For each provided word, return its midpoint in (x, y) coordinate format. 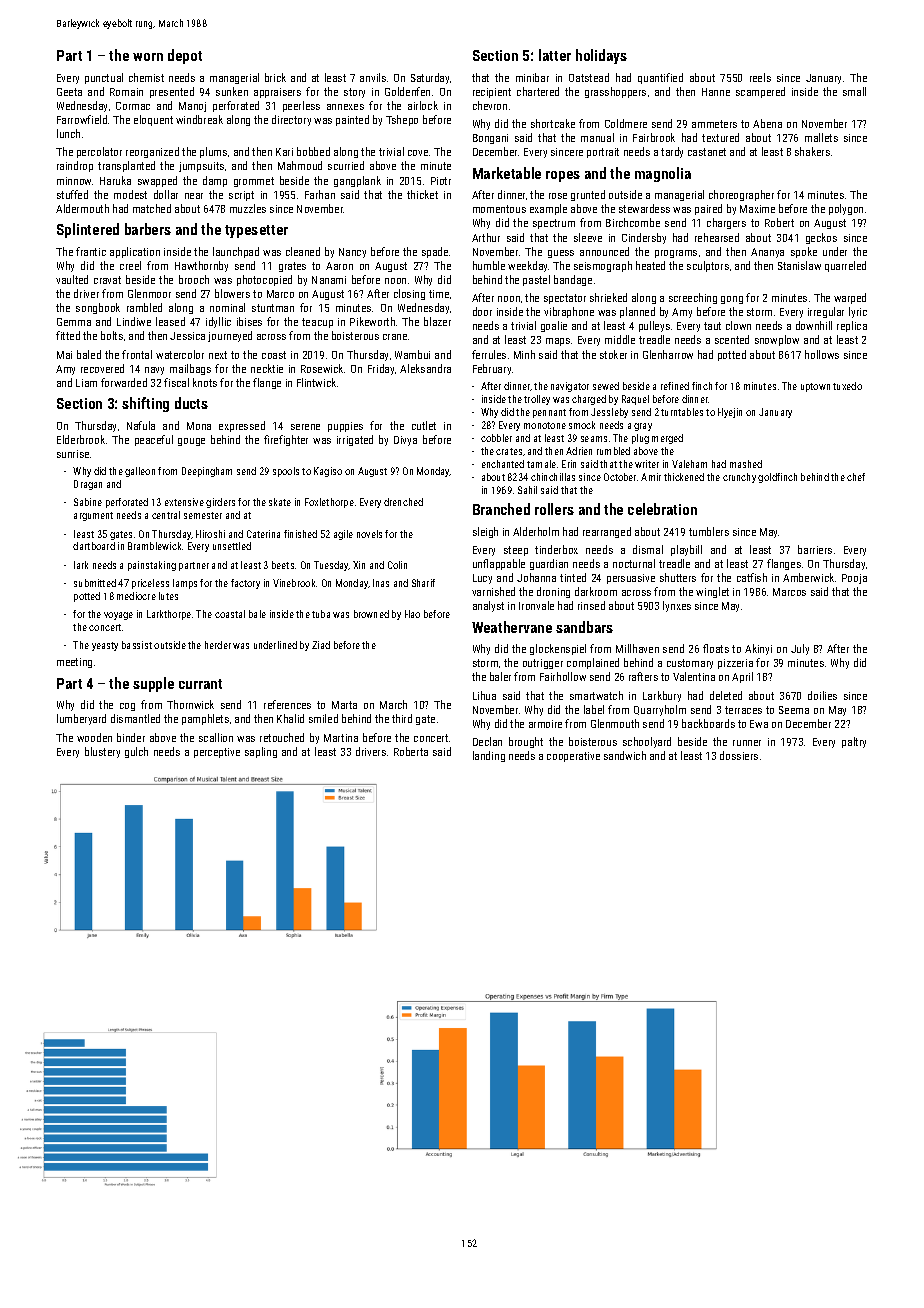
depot (185, 56)
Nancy (352, 253)
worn (148, 57)
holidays (601, 56)
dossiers (739, 755)
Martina (341, 738)
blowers (232, 293)
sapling (261, 752)
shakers (812, 151)
